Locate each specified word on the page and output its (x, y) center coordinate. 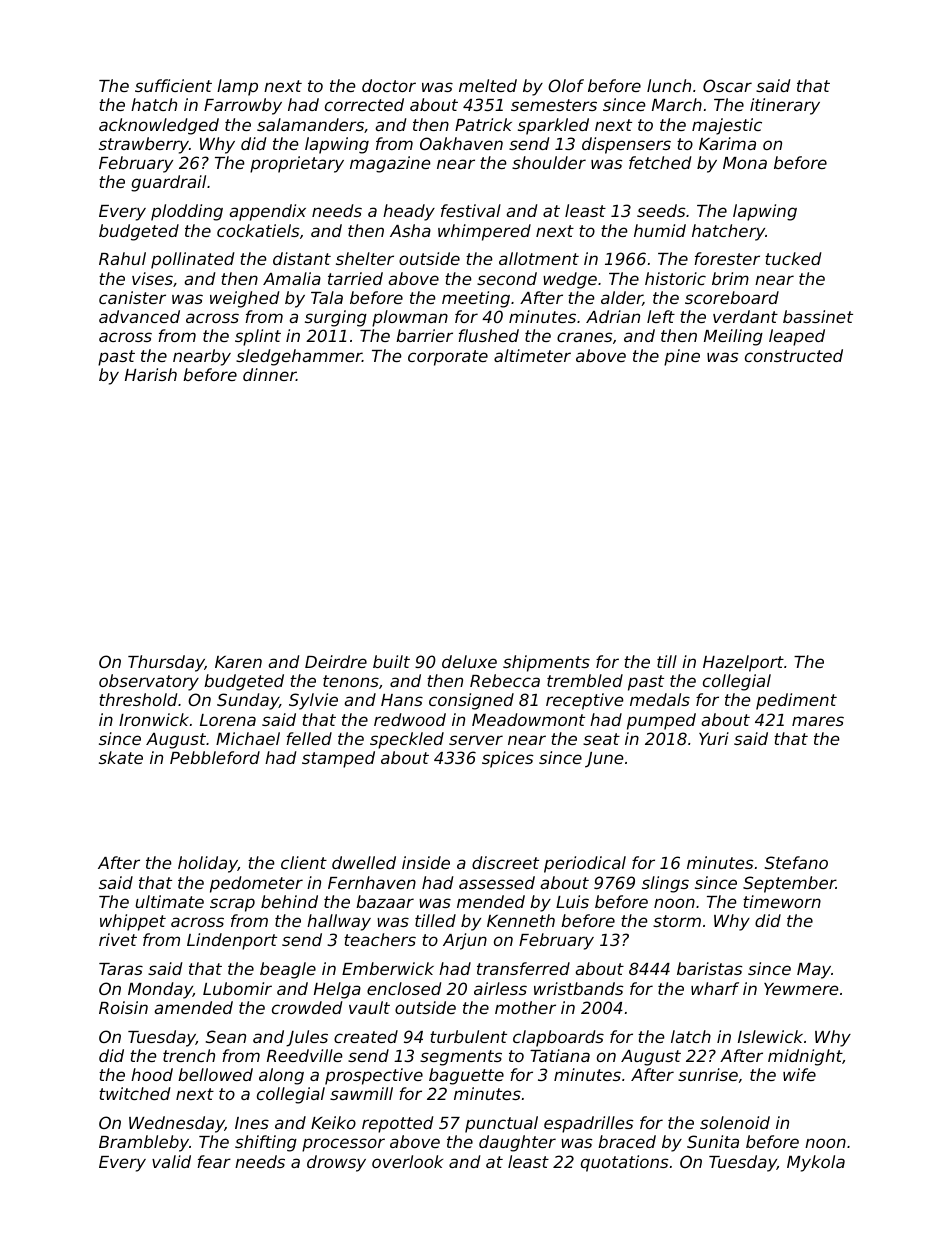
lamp (237, 87)
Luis (572, 901)
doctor (389, 85)
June (604, 760)
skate (121, 757)
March (677, 104)
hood (152, 1074)
